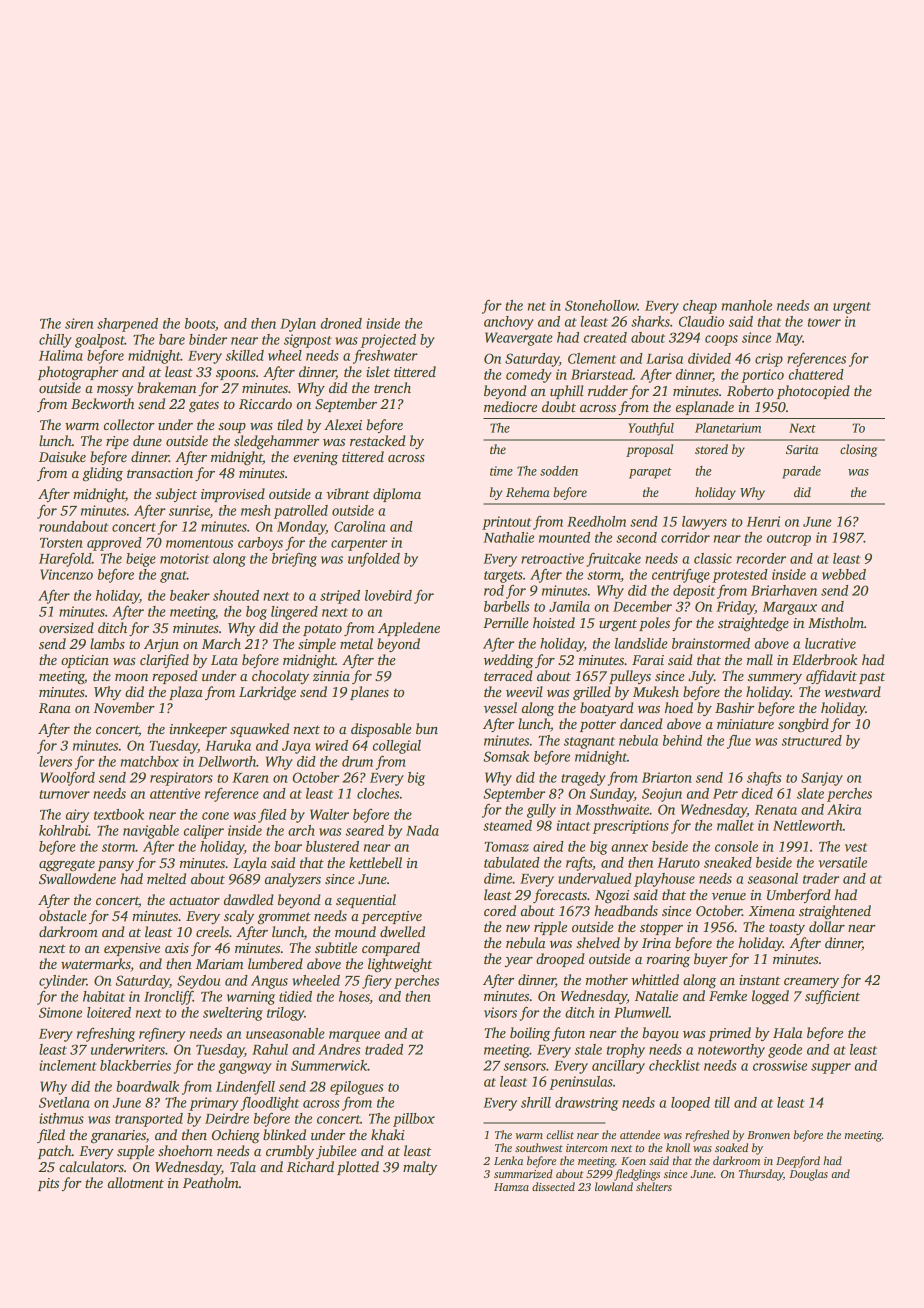 The height and width of the page is (1308, 924). Describe the element at coordinates (508, 1160) in the page. I see `Lenka` at that location.
